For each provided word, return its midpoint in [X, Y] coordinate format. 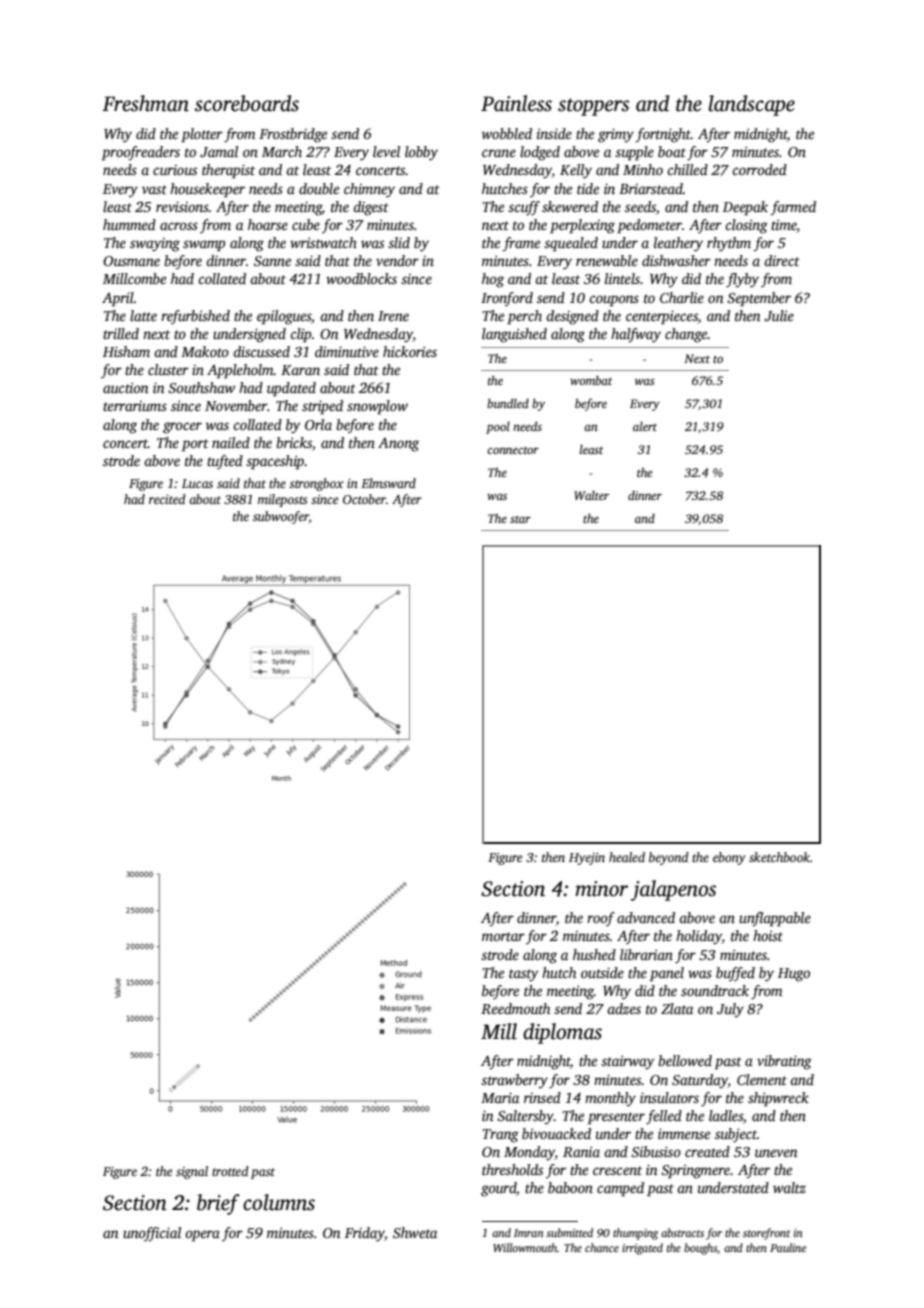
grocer [182, 428]
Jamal [219, 151]
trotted [230, 1171]
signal [192, 1172]
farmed [793, 208]
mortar [503, 936]
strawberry [514, 1081]
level [386, 151]
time [784, 226]
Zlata [677, 1008]
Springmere [695, 1171]
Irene [393, 316]
